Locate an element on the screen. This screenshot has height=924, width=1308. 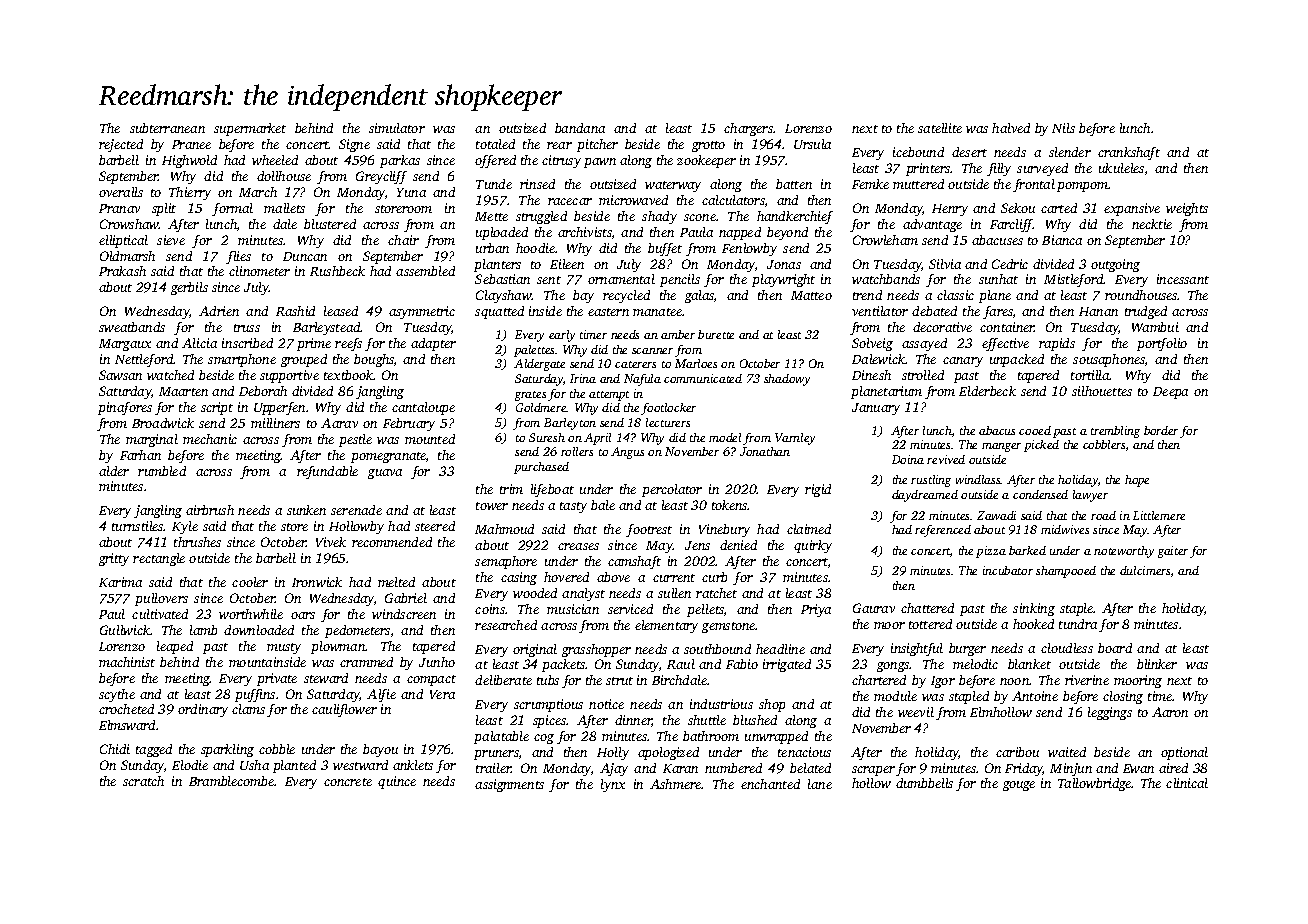
microwaved is located at coordinates (633, 200).
